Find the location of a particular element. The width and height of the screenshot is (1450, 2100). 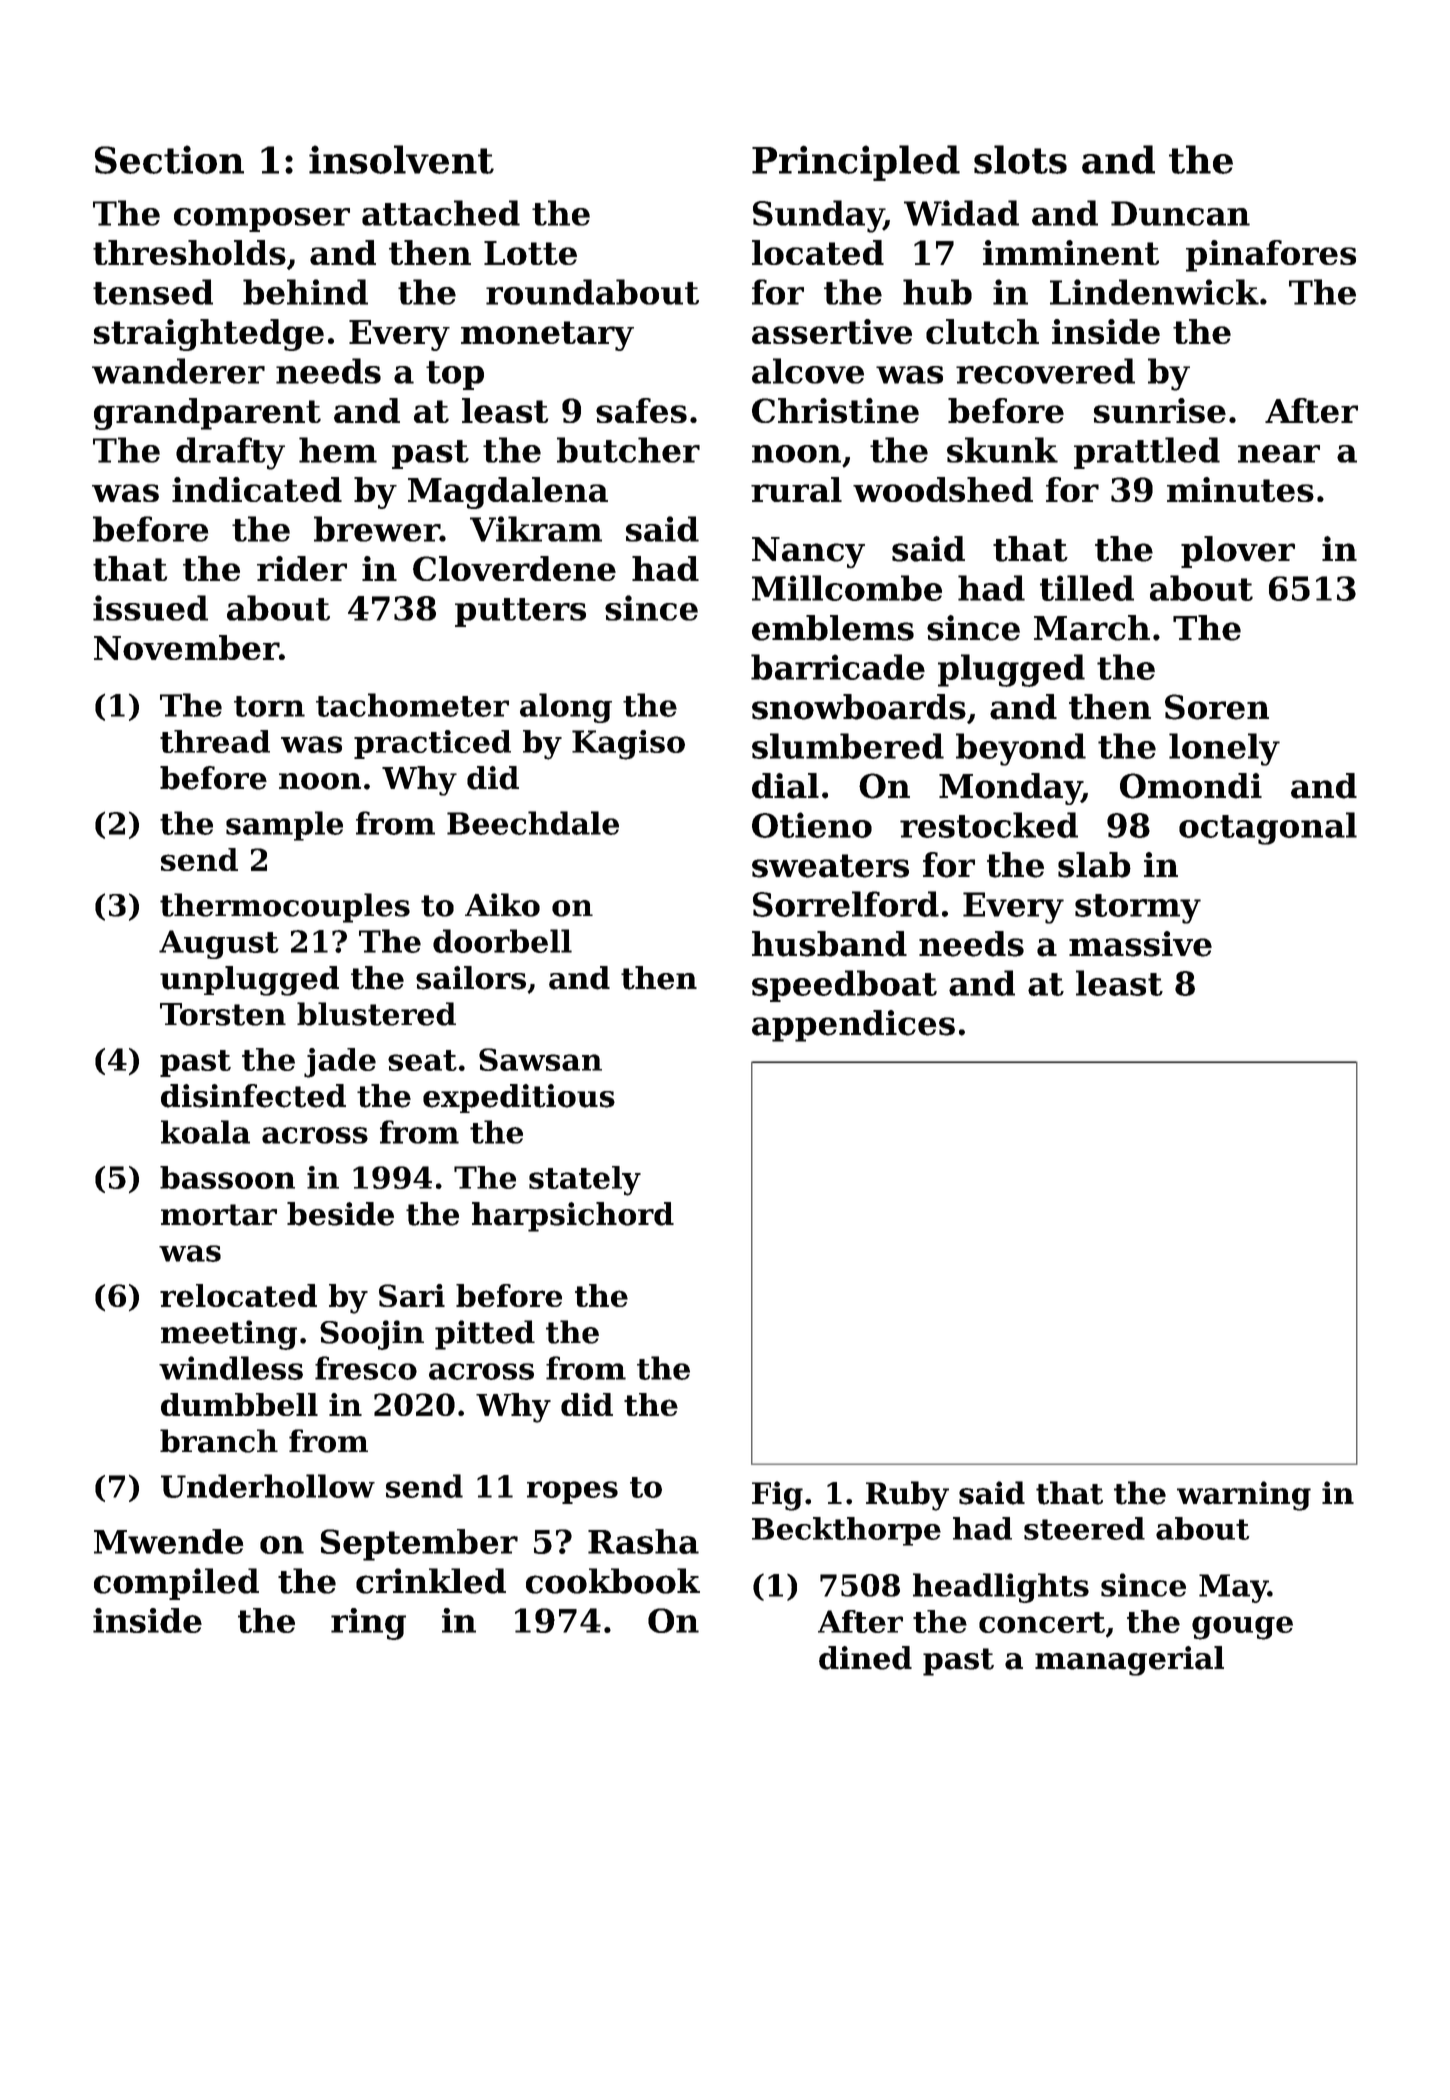

pinafores is located at coordinates (1271, 256).
